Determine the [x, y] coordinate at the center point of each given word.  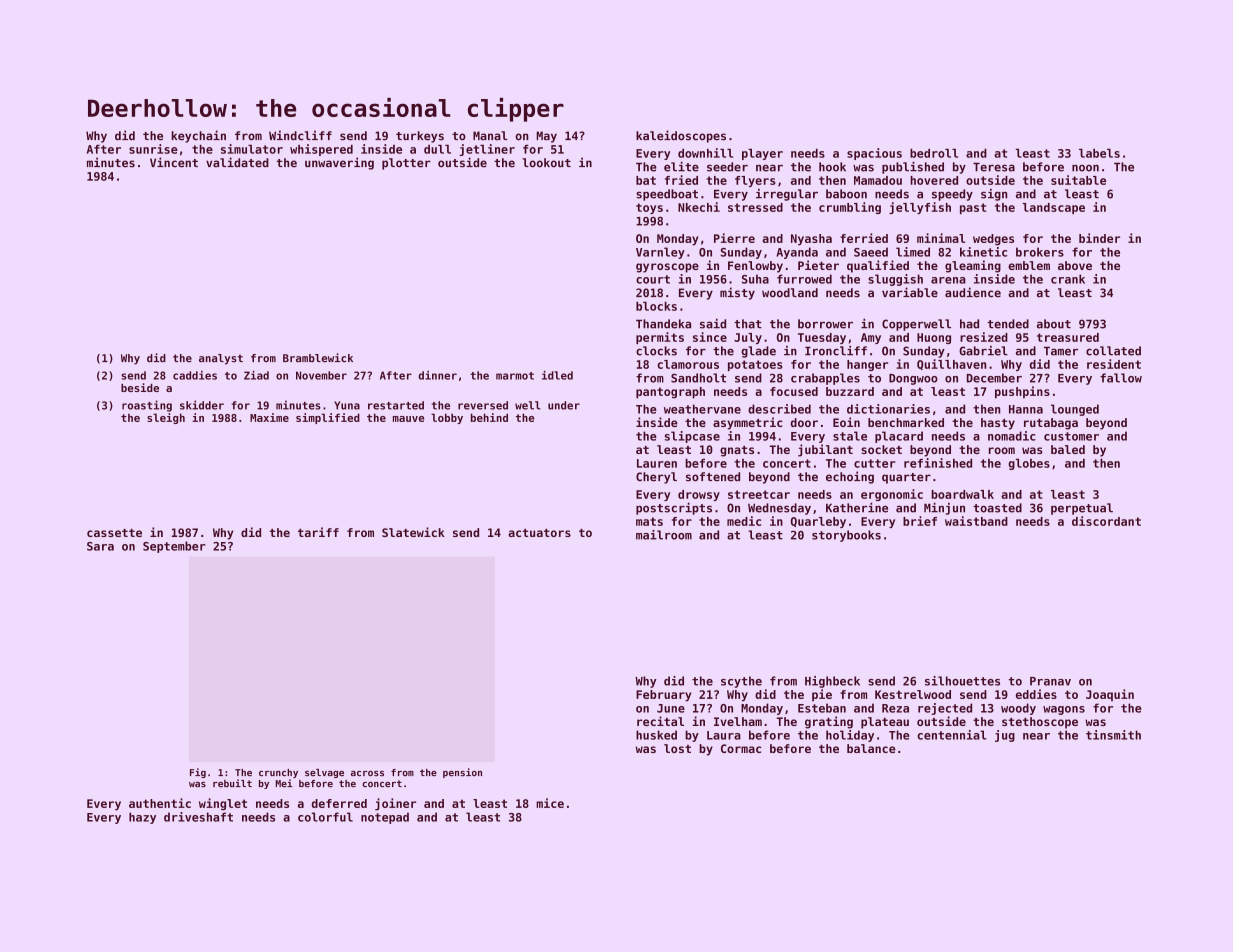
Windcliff [300, 135]
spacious [874, 154]
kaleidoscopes [681, 136]
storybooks [846, 536]
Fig [198, 773]
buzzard [850, 391]
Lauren [657, 463]
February [663, 696]
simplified [328, 418]
